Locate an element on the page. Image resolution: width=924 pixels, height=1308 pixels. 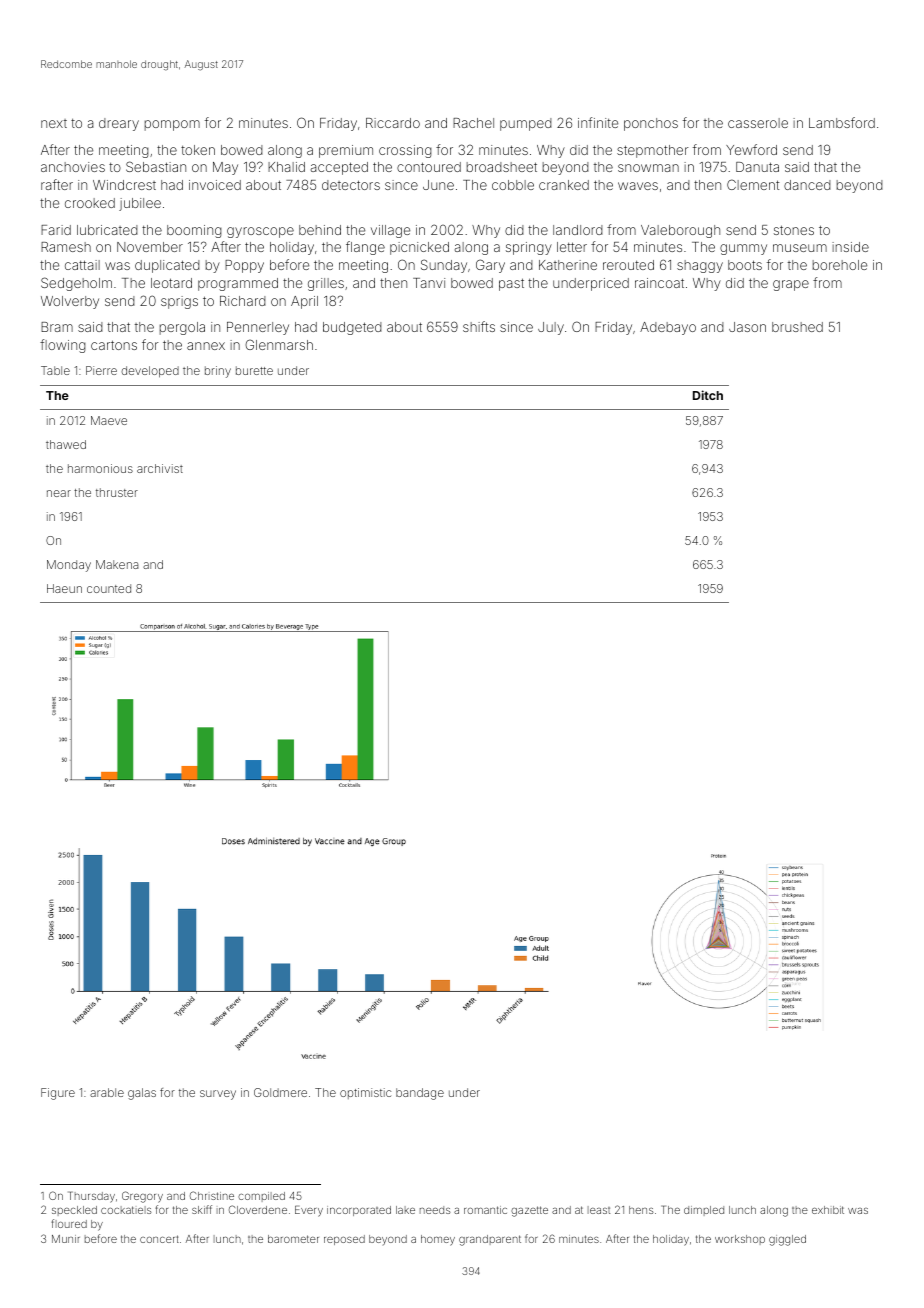
Makena is located at coordinates (117, 564).
